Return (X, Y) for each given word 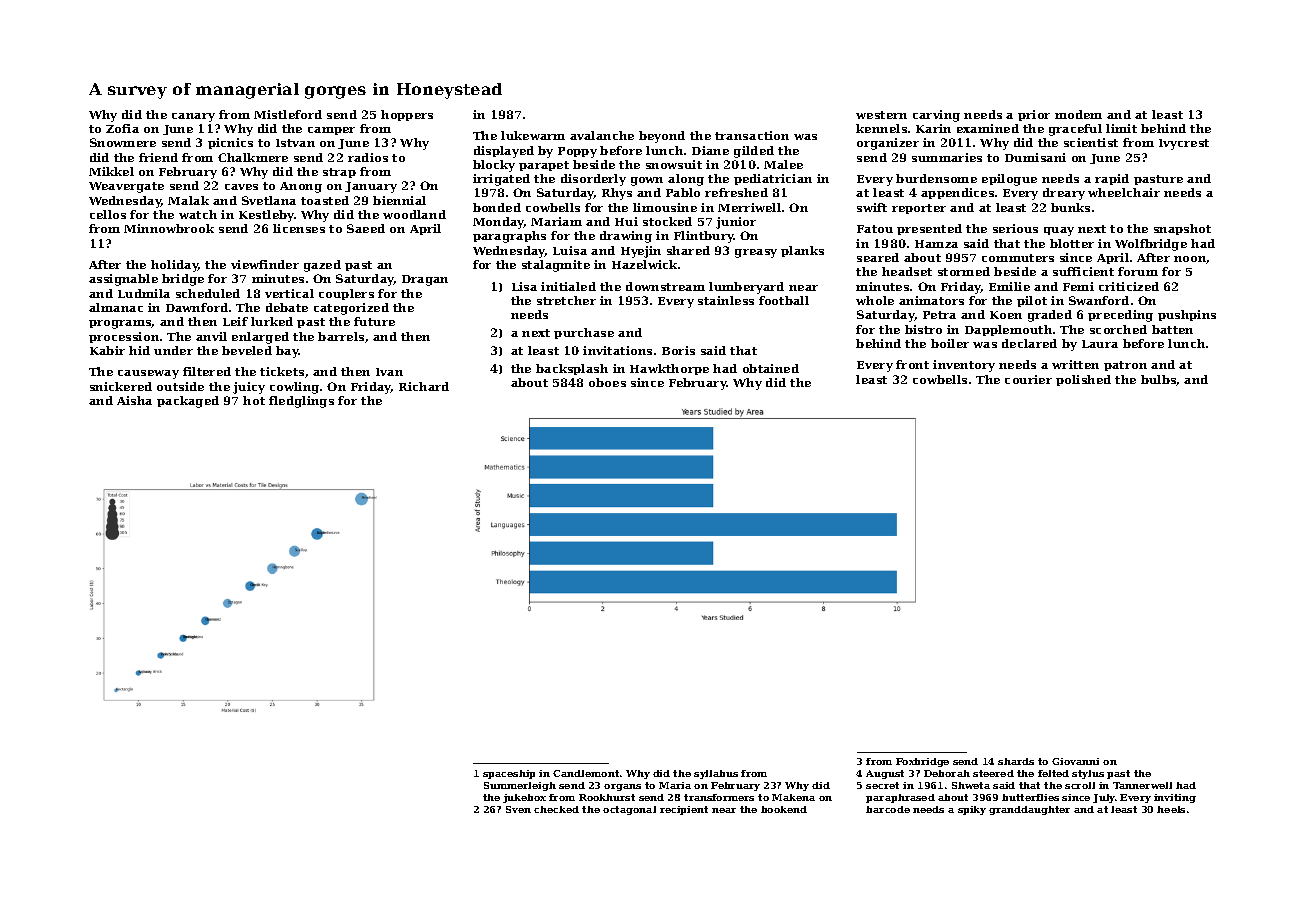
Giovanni (1075, 761)
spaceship (509, 774)
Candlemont (586, 773)
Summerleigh (520, 786)
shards (1016, 761)
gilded (754, 152)
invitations (617, 350)
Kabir (107, 350)
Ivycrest (1184, 144)
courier (1028, 379)
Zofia (122, 128)
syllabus (716, 774)
